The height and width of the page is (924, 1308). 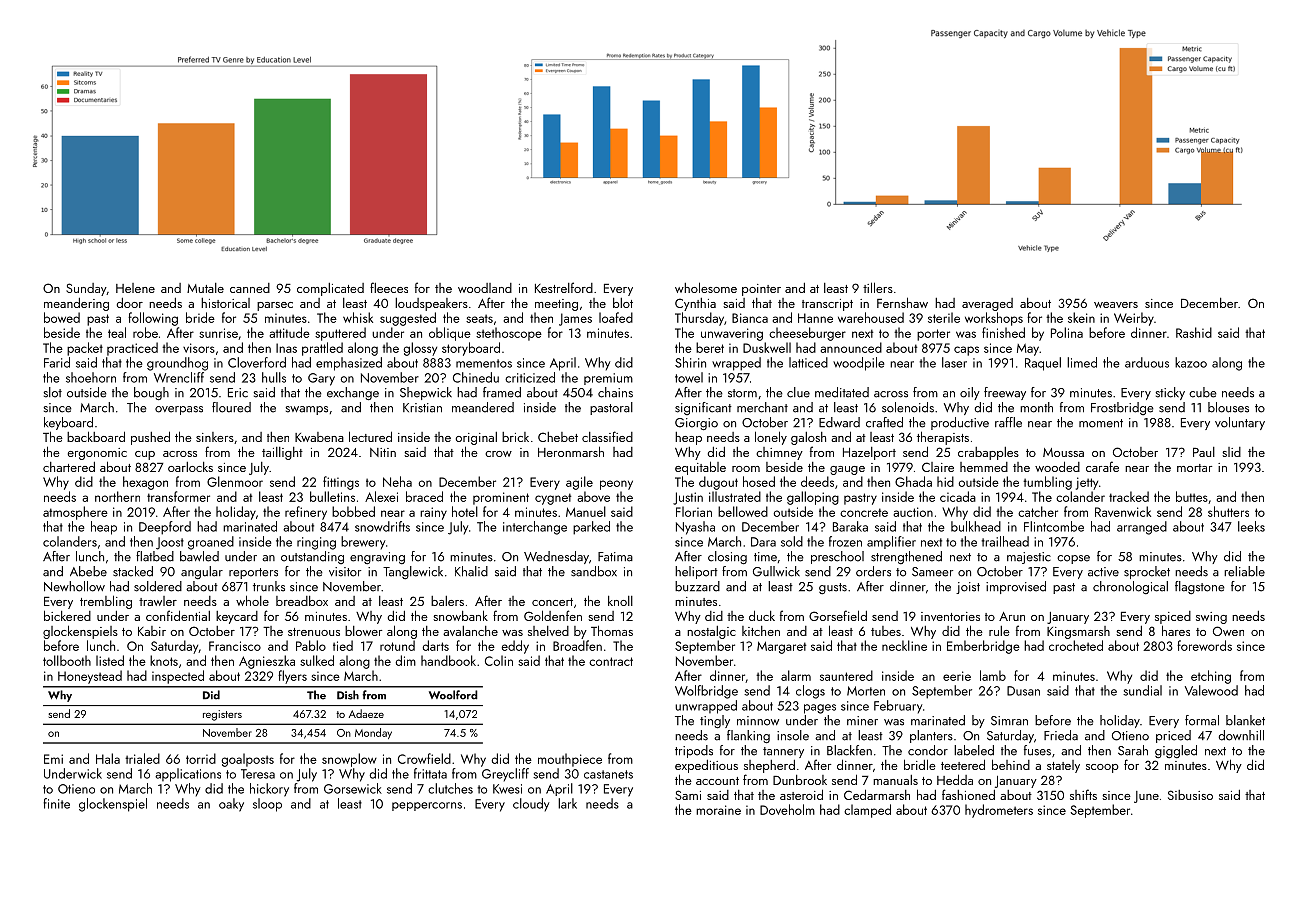 What do you see at coordinates (135, 288) in the page?
I see `Helene` at bounding box center [135, 288].
